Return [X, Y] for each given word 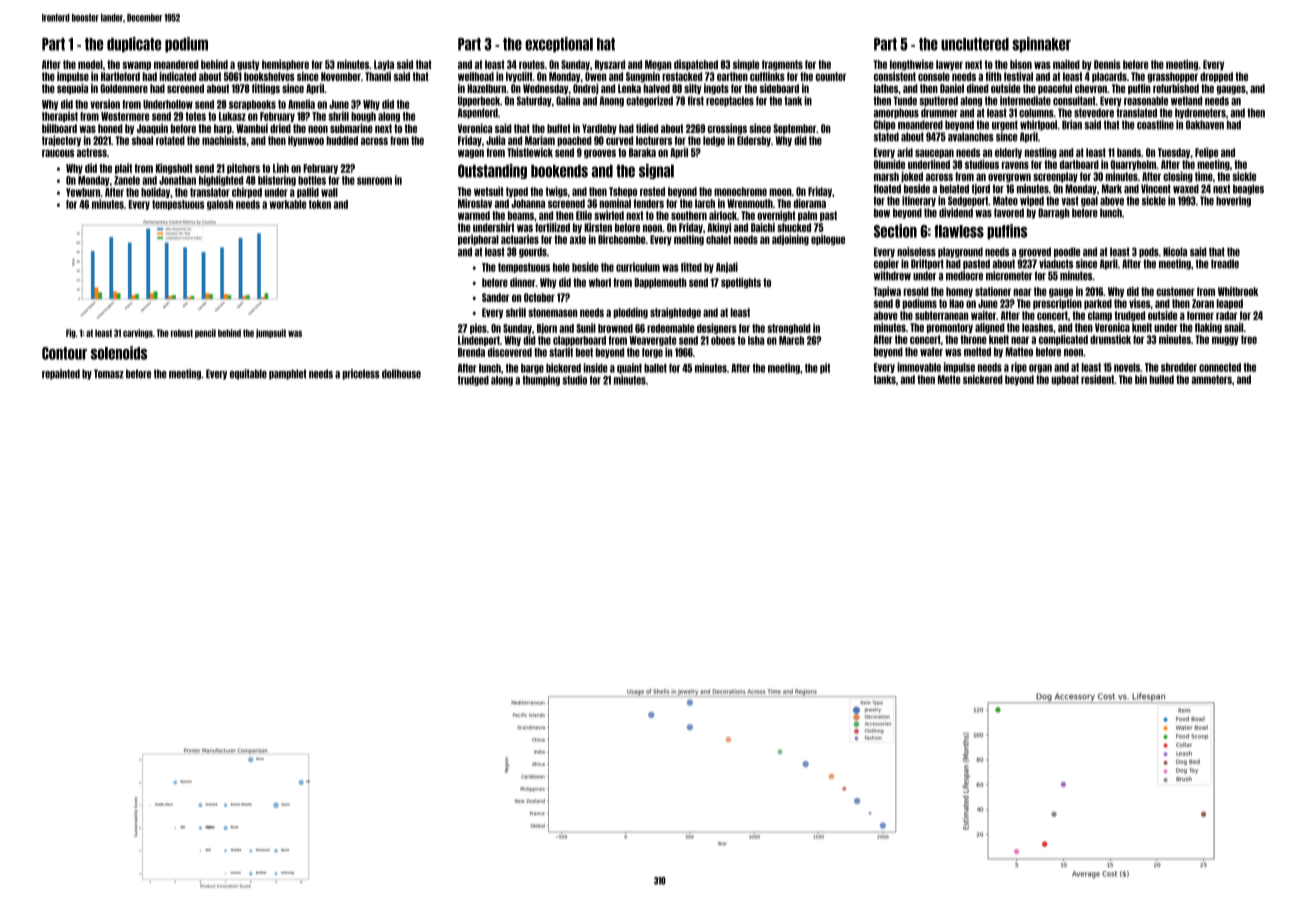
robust [182, 333]
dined [978, 88]
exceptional [559, 44]
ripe [1019, 367]
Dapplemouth [661, 283]
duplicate [134, 44]
